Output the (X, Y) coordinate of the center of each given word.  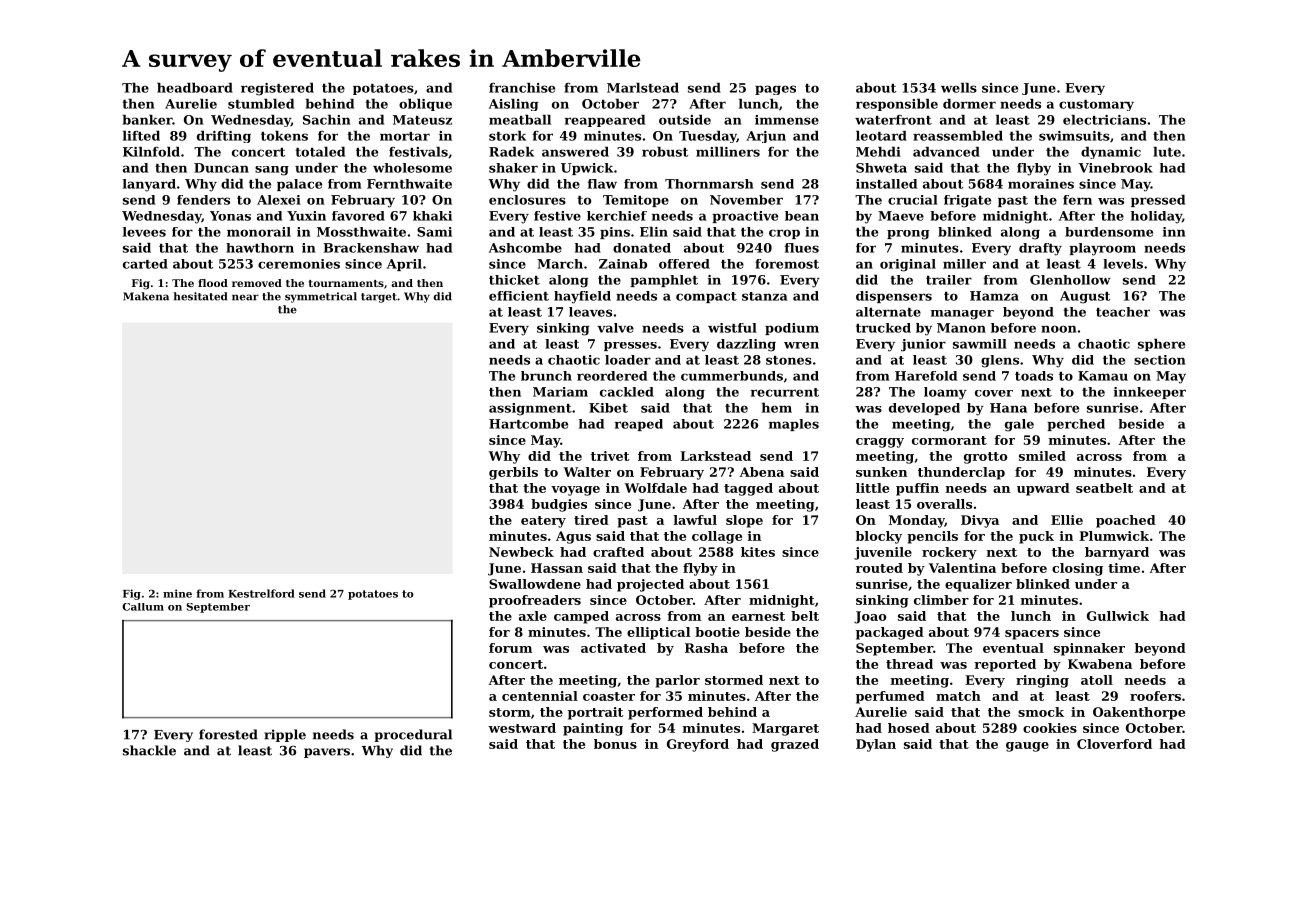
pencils (932, 537)
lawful (695, 520)
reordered (612, 376)
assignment (530, 409)
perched (1076, 425)
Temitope (636, 201)
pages (775, 90)
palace (299, 185)
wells (959, 88)
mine (177, 593)
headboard (195, 88)
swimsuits (1074, 136)
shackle (149, 750)
